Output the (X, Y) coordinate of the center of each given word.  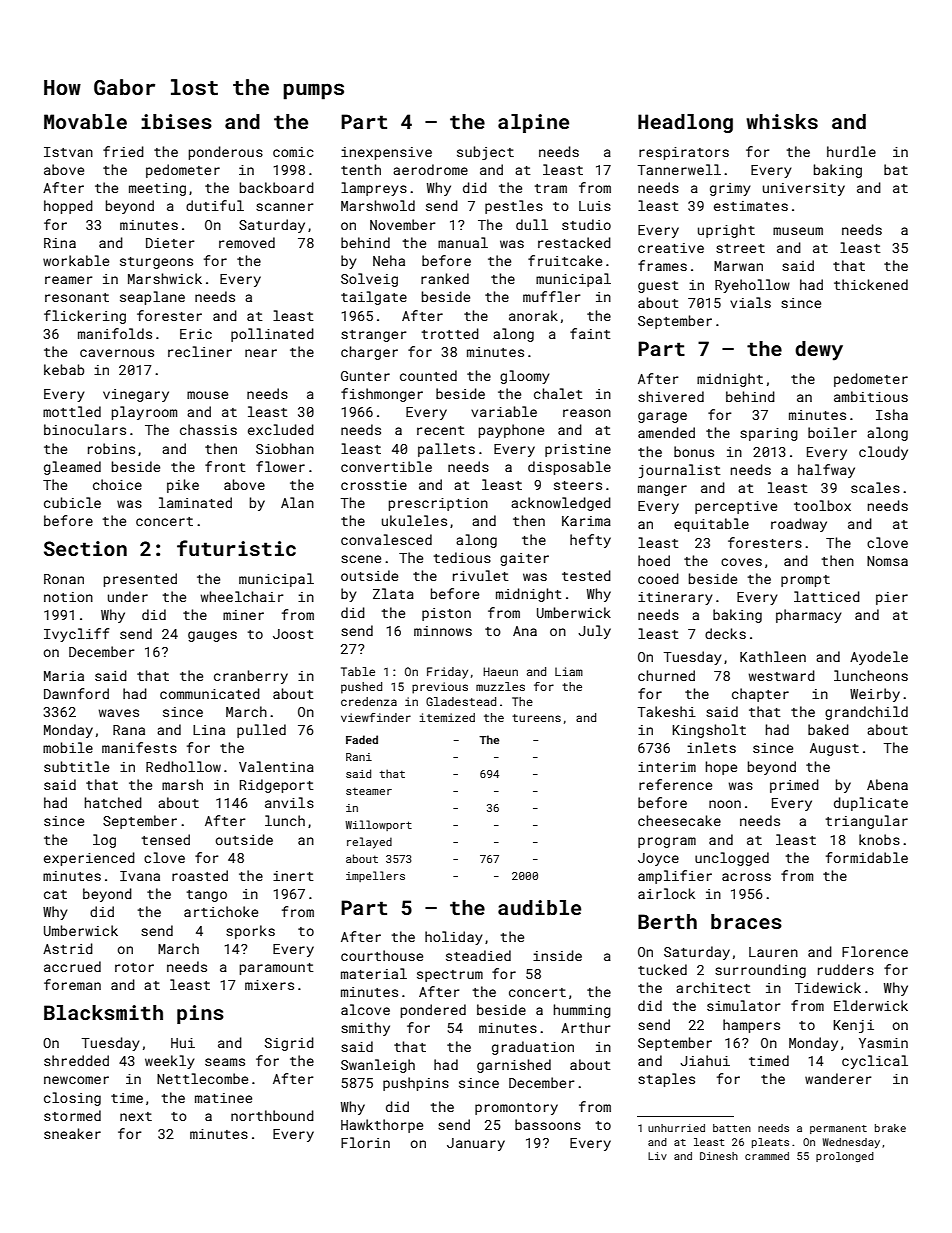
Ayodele (879, 658)
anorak (533, 315)
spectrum (450, 976)
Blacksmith (103, 1012)
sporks (250, 932)
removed (247, 242)
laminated (195, 502)
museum (798, 231)
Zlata (393, 593)
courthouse (382, 955)
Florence (875, 951)
